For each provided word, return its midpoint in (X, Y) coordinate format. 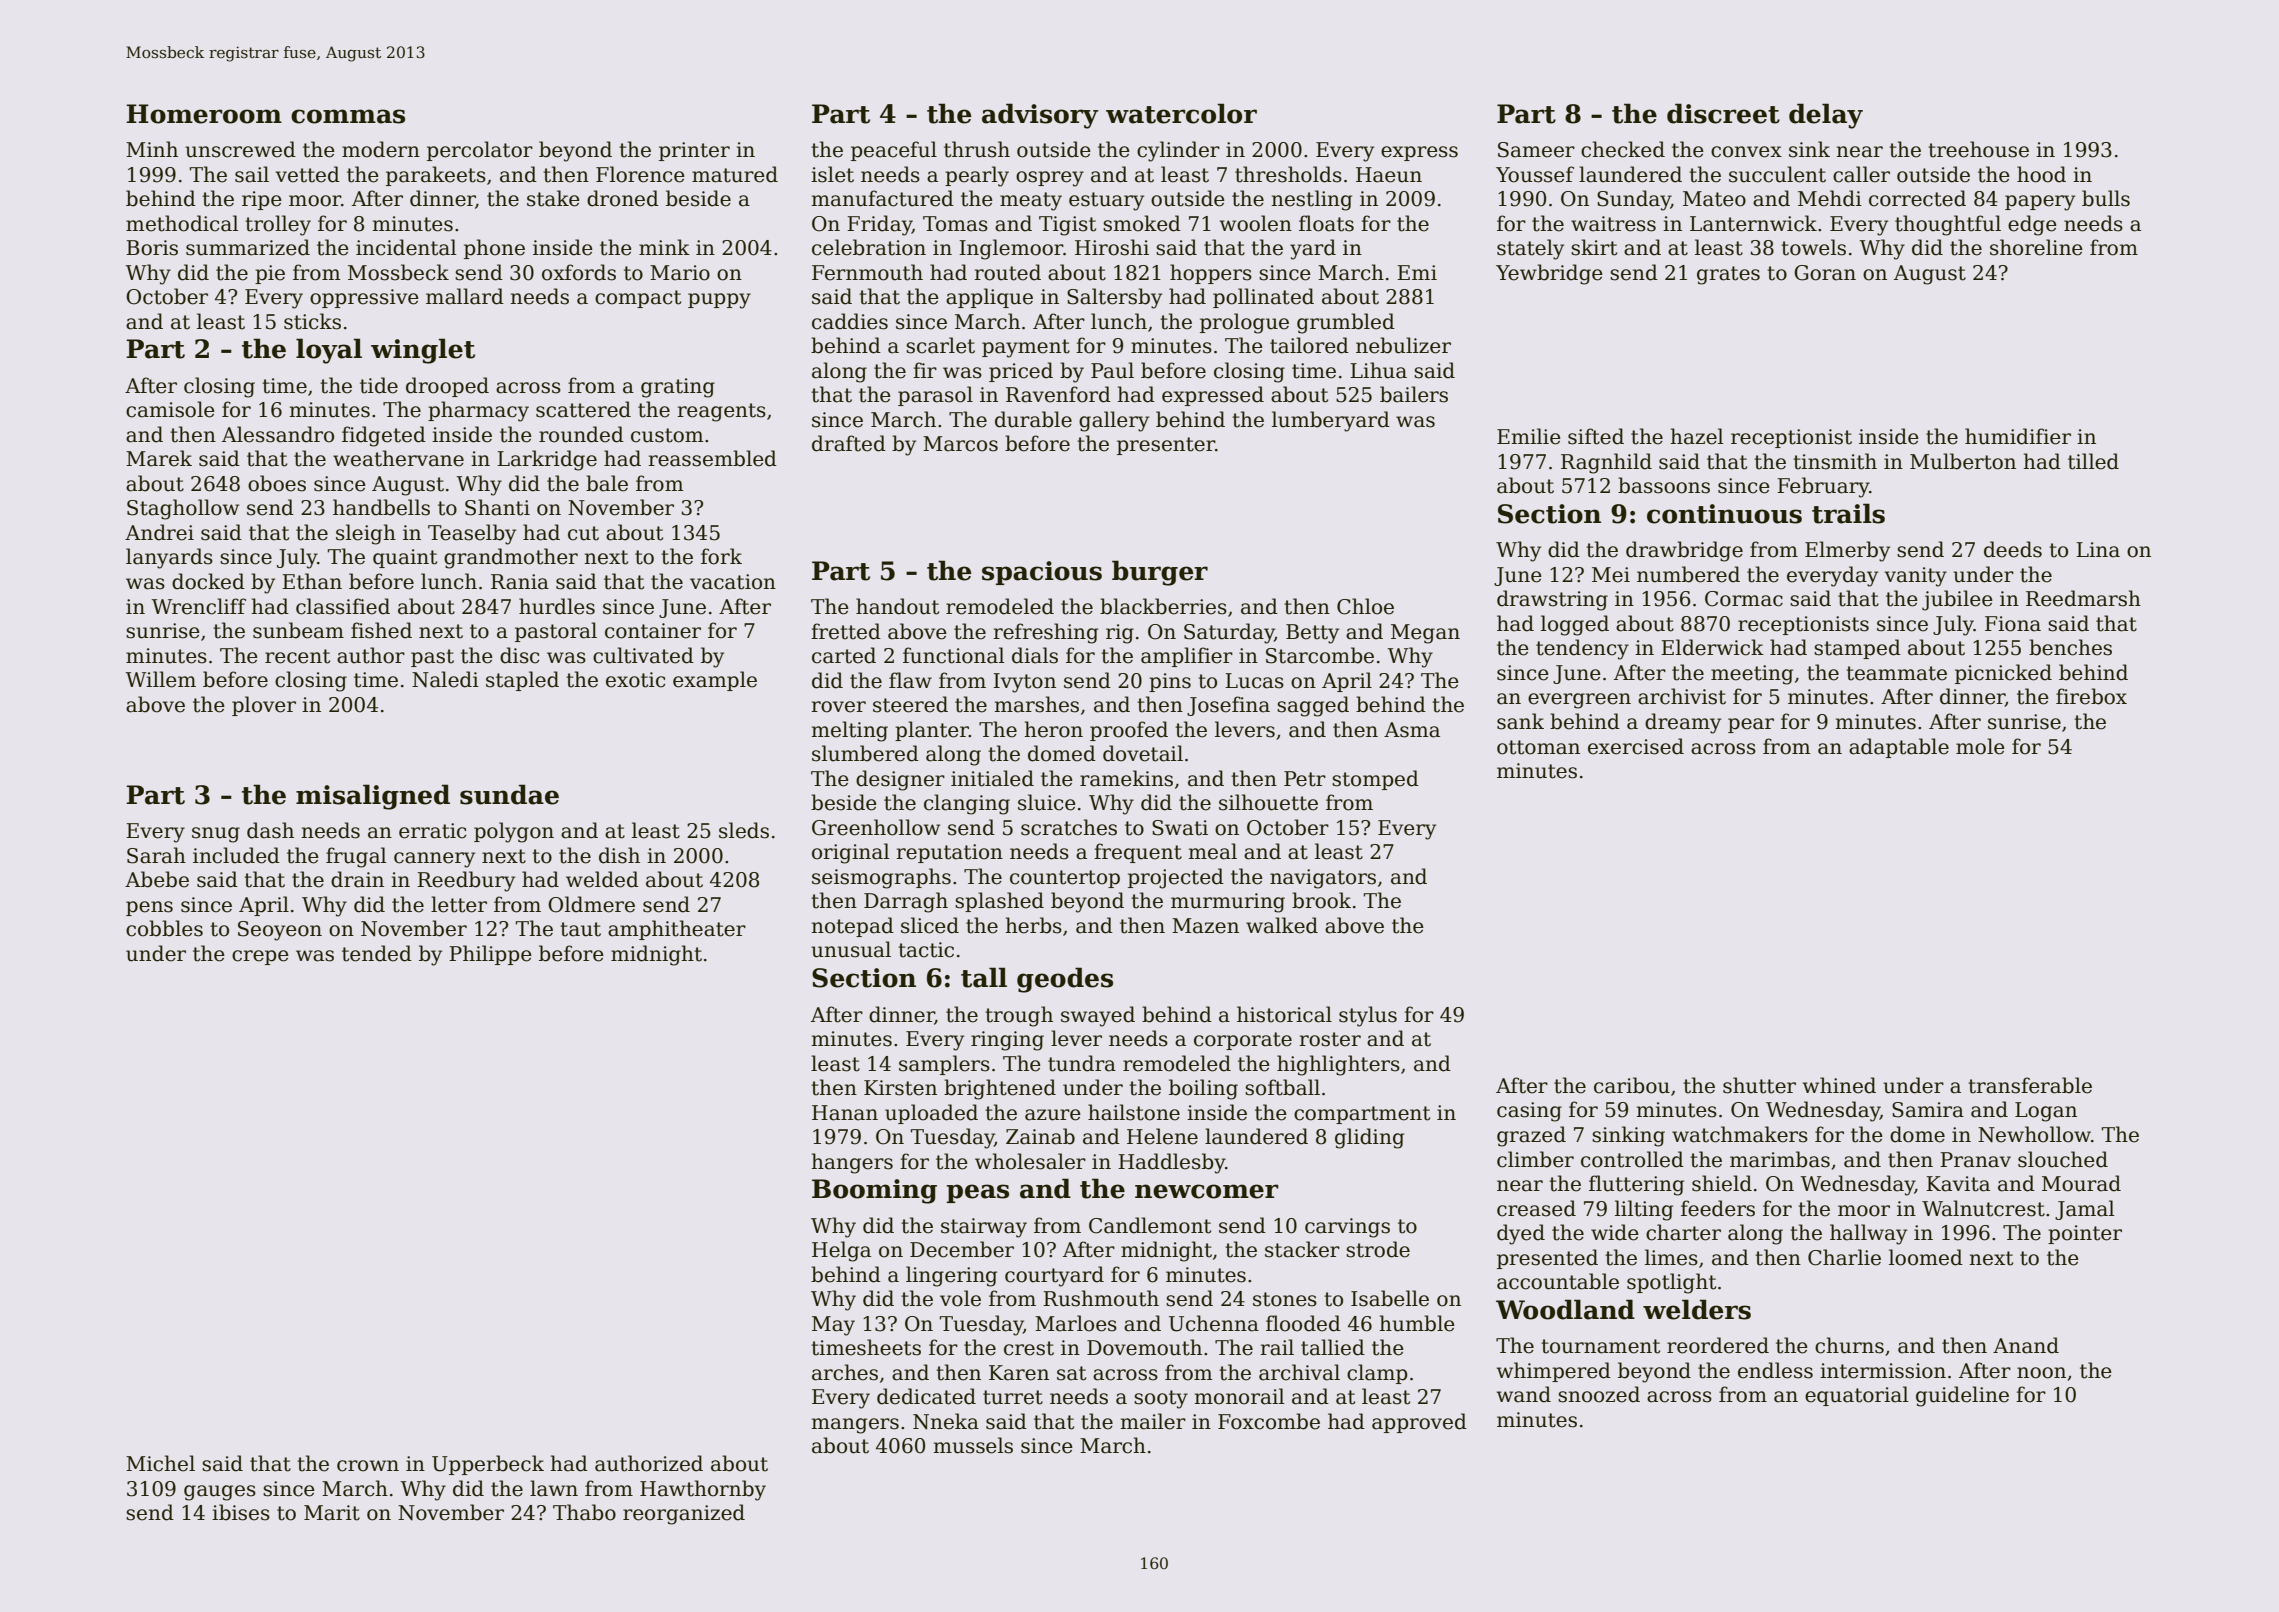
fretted (846, 631)
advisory (1040, 116)
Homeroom (204, 114)
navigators (1323, 879)
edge (2032, 225)
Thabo (584, 1512)
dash (270, 830)
